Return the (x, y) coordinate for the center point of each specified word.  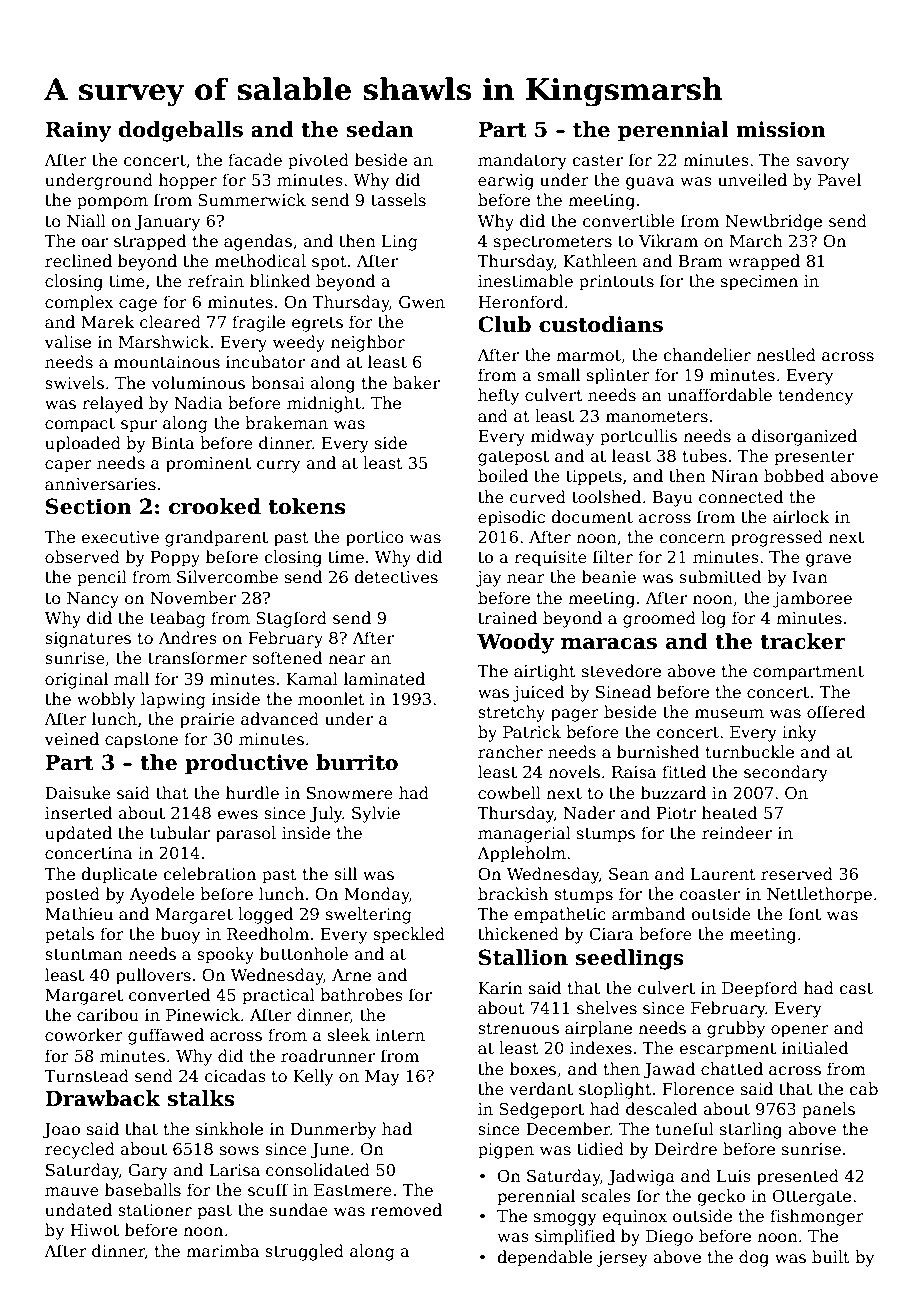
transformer (197, 658)
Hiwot (94, 1230)
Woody (515, 643)
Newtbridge (773, 222)
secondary (786, 773)
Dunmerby (333, 1130)
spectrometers (553, 243)
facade (255, 160)
